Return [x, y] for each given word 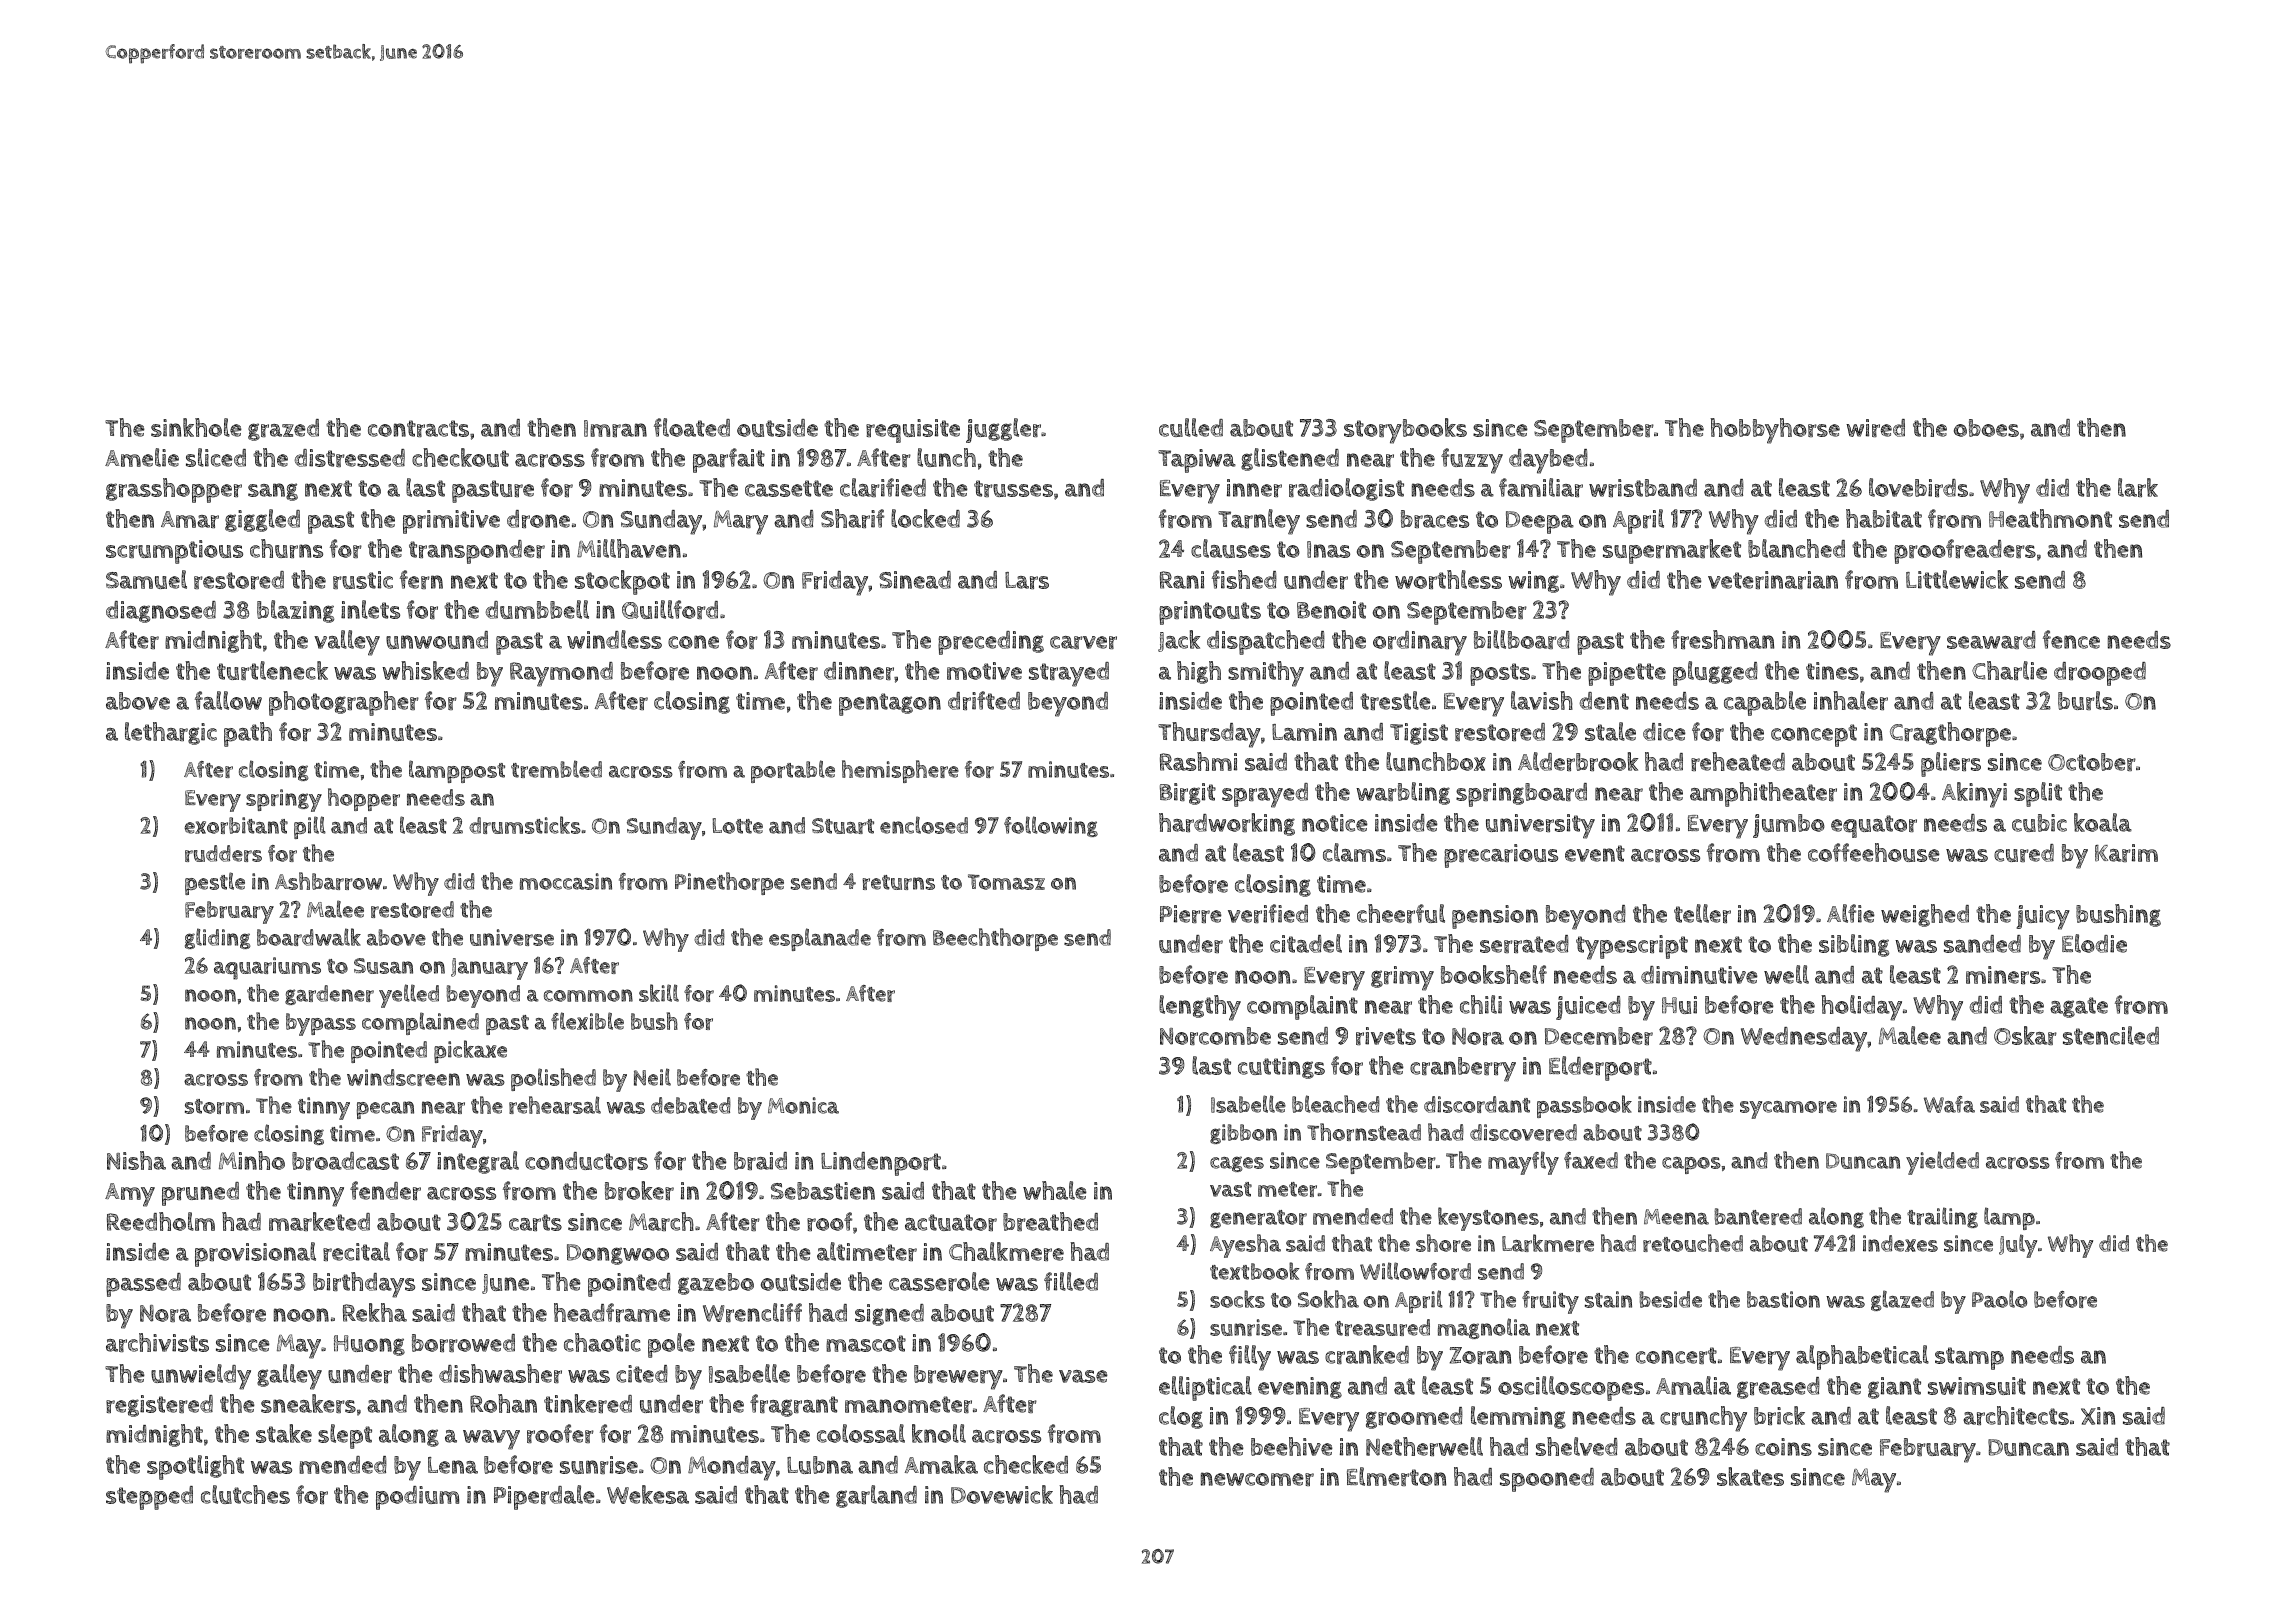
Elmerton [1396, 1476]
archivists [157, 1342]
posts [1500, 674]
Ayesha [1245, 1246]
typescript [1632, 947]
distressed [349, 458]
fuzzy [1472, 461]
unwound [437, 640]
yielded [1942, 1163]
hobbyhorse [1775, 431]
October [2092, 762]
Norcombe [1215, 1036]
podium [417, 1498]
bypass [321, 1024]
